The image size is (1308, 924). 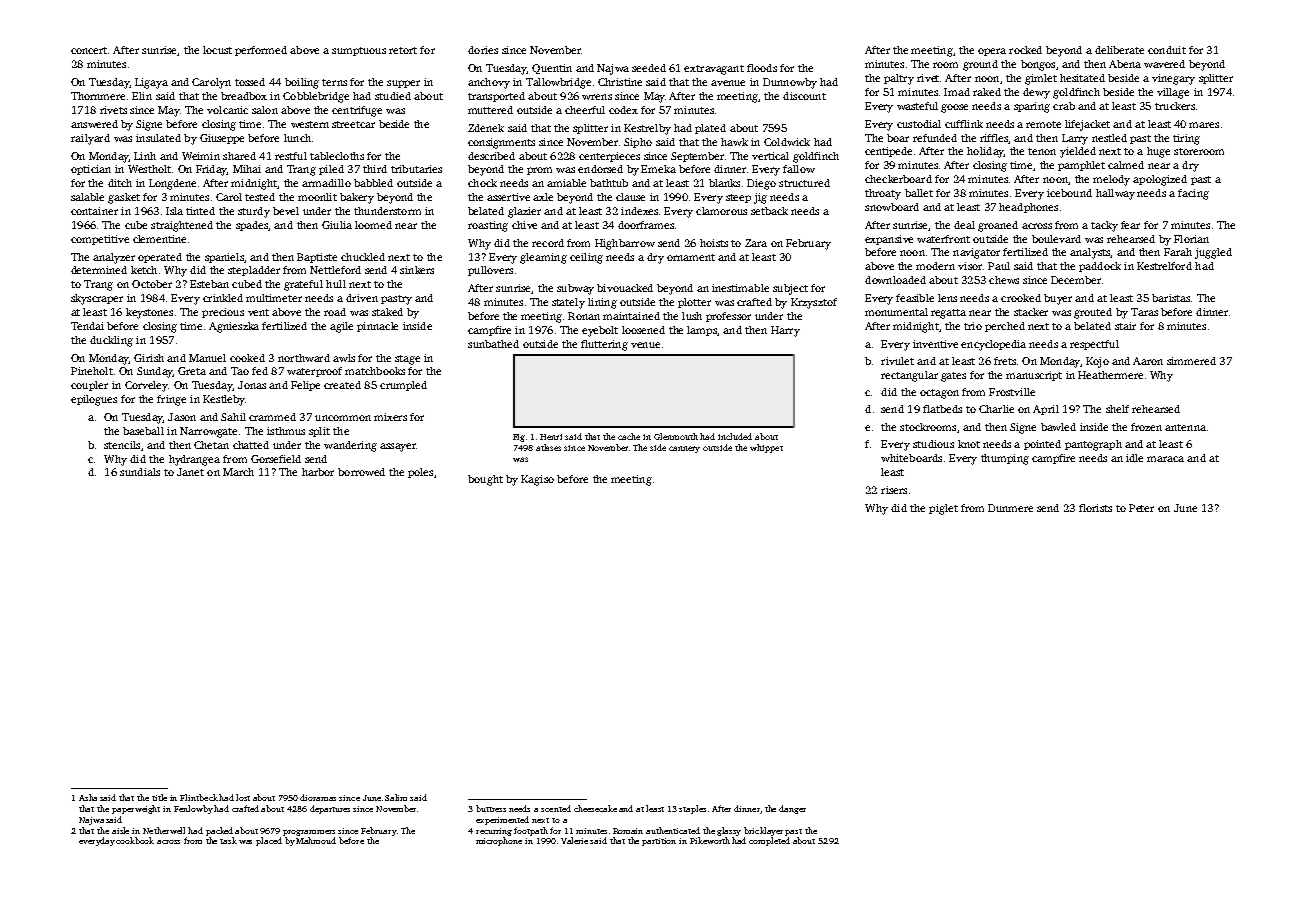 I want to click on April, so click(x=1046, y=410).
